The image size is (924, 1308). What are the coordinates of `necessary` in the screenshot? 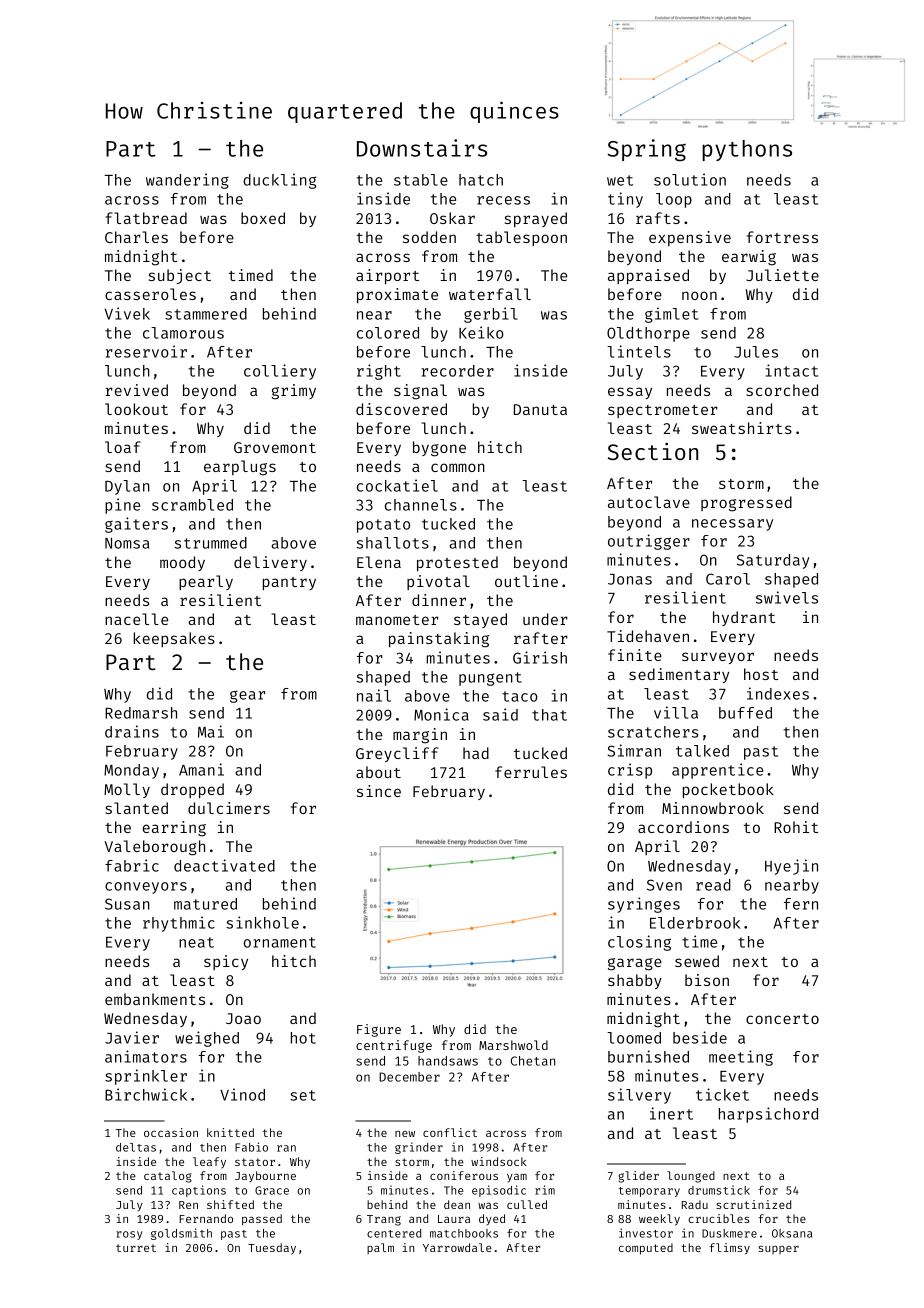 It's located at (732, 525).
